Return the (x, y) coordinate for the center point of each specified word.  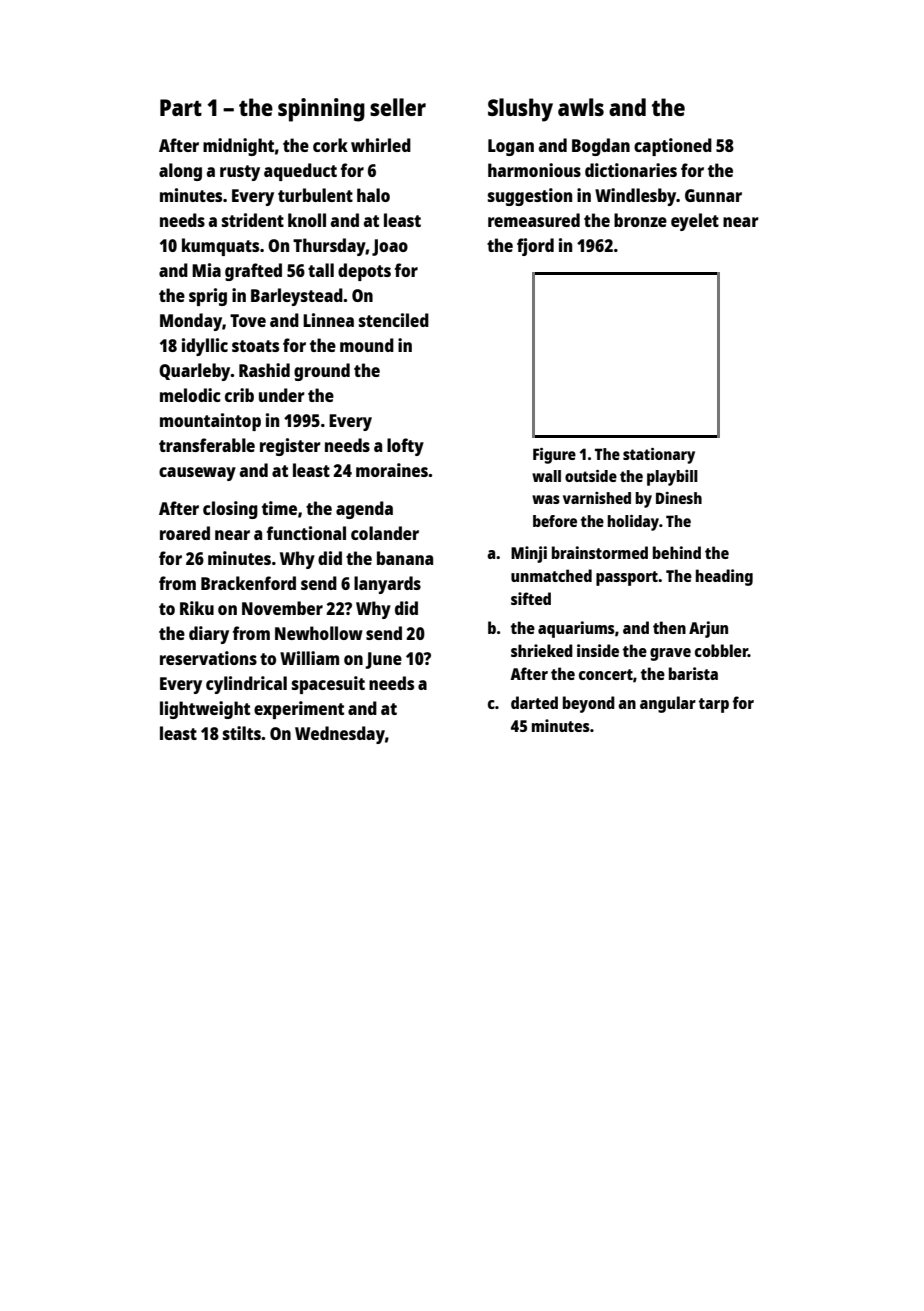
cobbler (721, 650)
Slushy (520, 110)
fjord (535, 247)
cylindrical (246, 685)
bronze (640, 220)
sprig (208, 297)
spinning (321, 110)
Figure (554, 456)
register (290, 447)
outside (591, 476)
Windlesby (636, 197)
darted (534, 702)
